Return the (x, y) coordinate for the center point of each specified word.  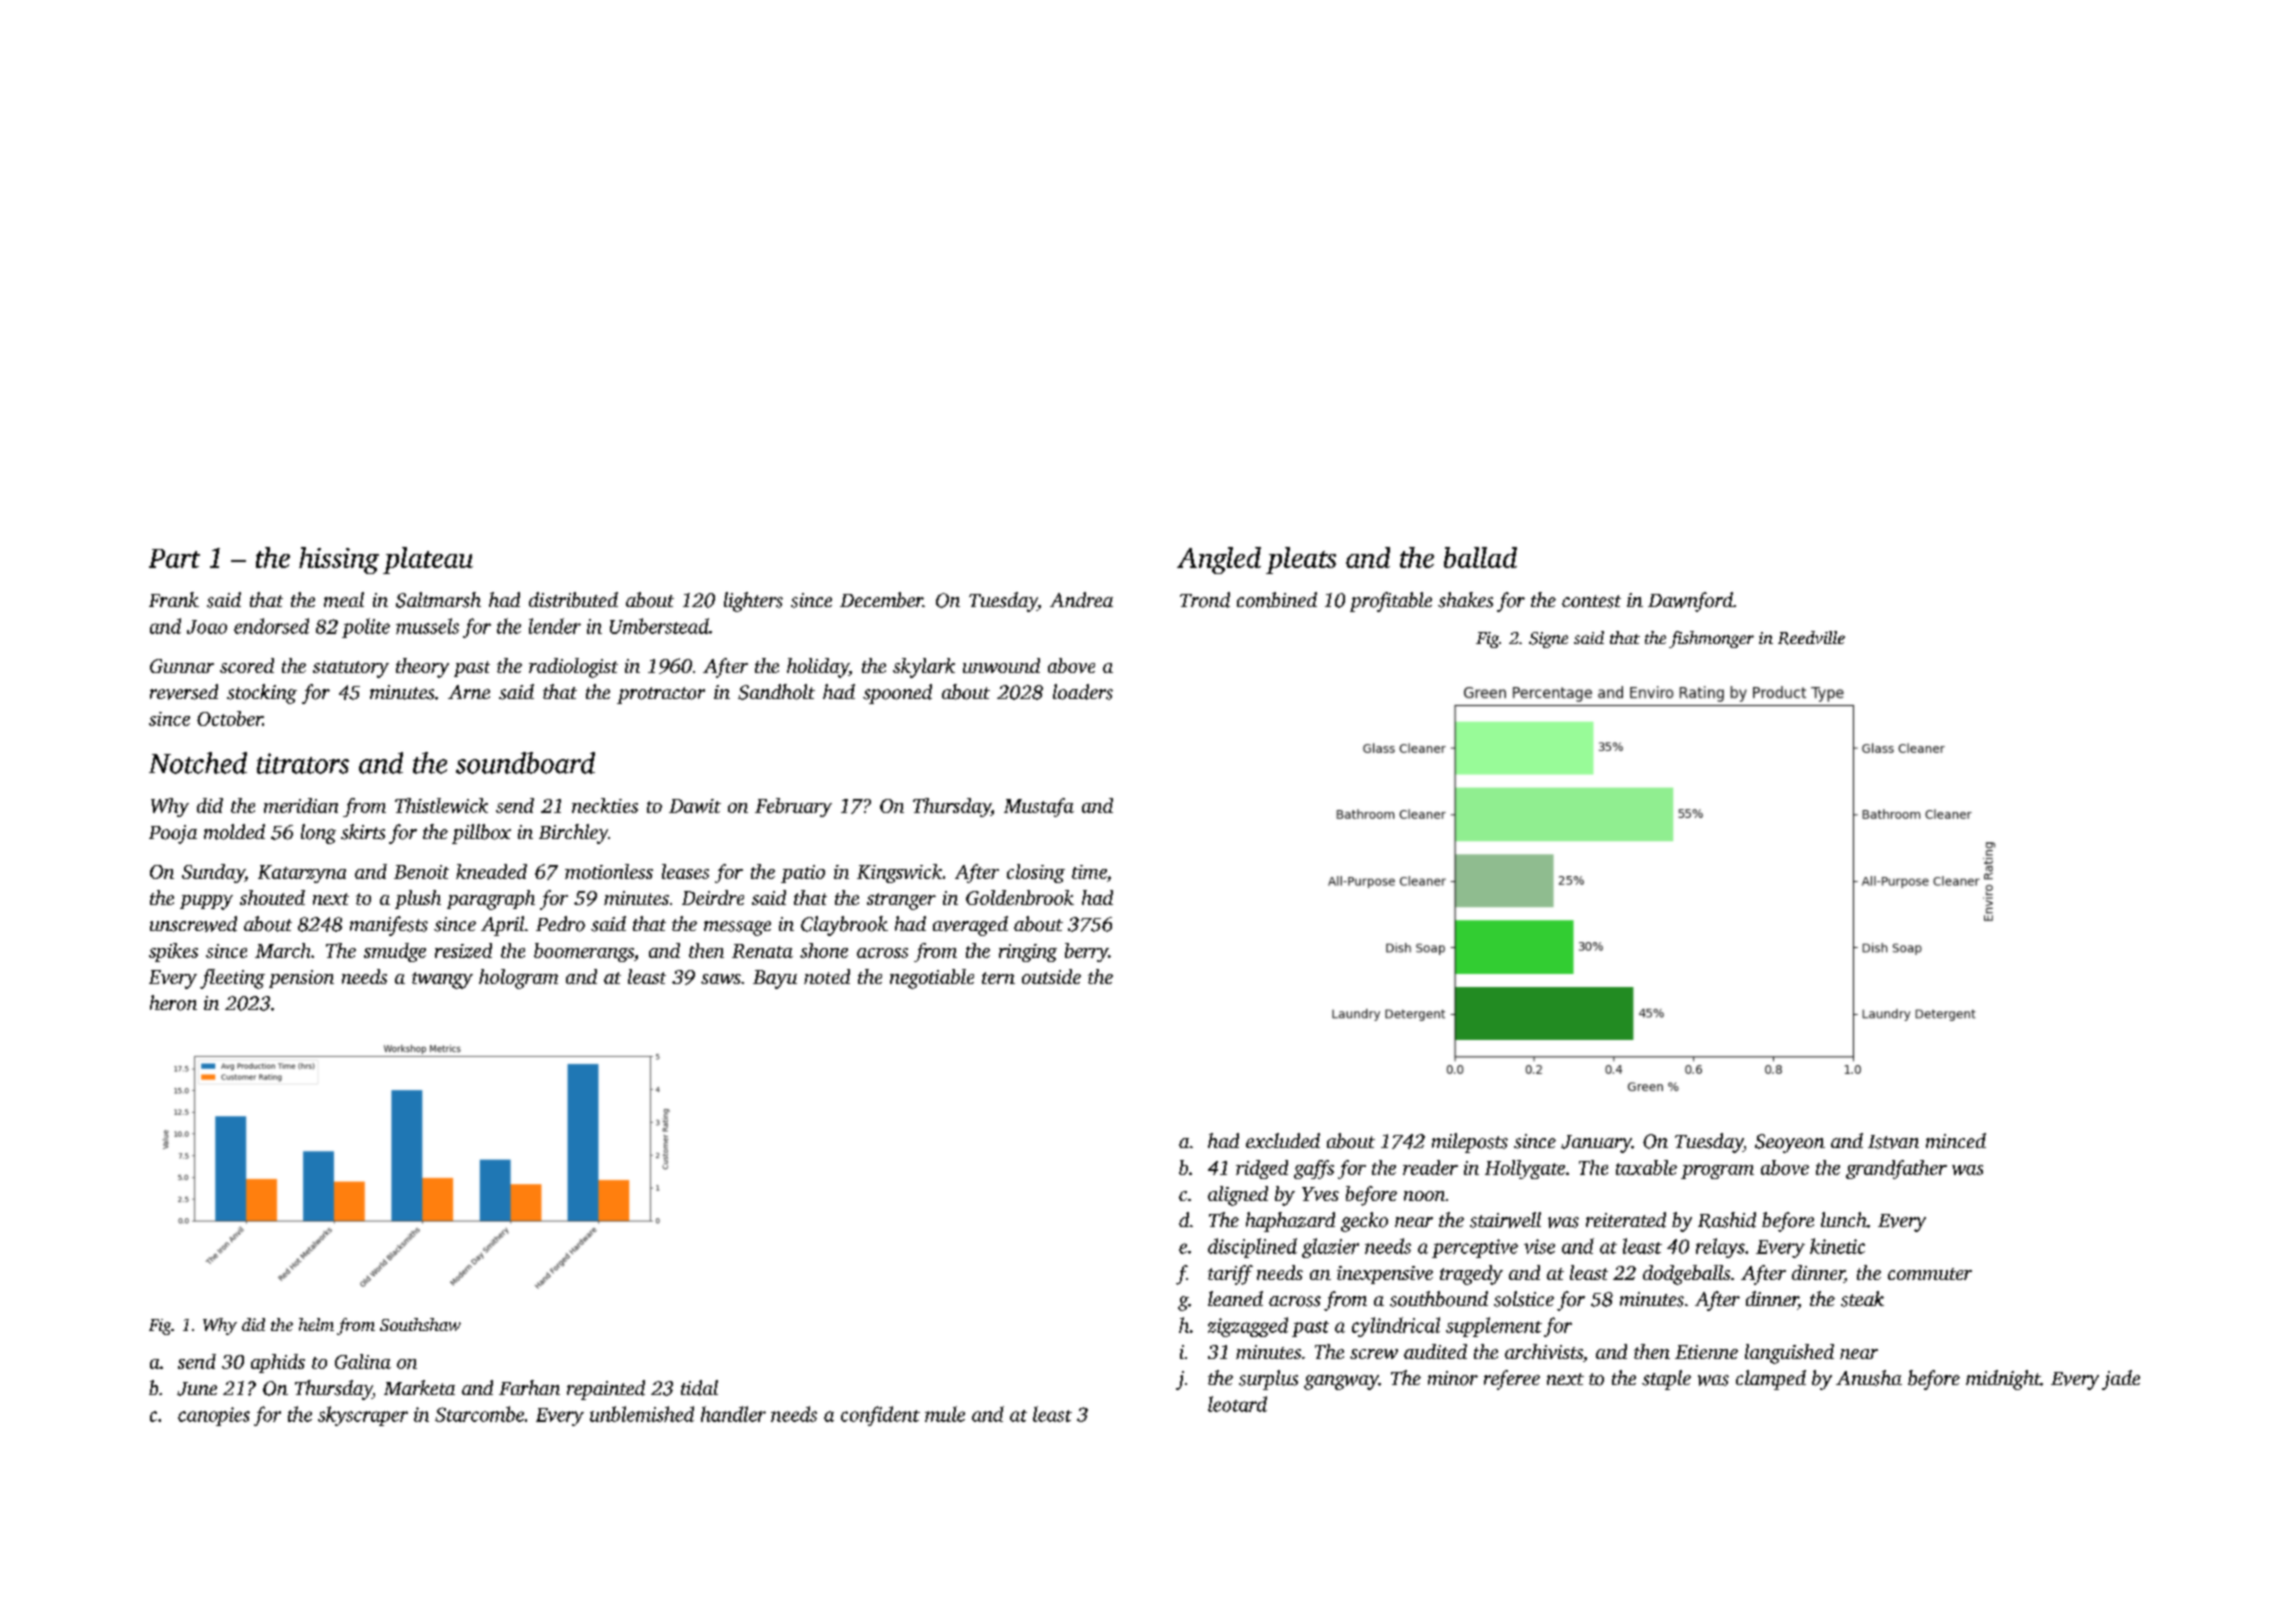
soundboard (525, 763)
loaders (1083, 692)
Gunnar (182, 666)
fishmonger (1711, 639)
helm (316, 1324)
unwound (1001, 665)
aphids (278, 1363)
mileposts (1470, 1143)
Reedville (1811, 638)
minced (1956, 1141)
